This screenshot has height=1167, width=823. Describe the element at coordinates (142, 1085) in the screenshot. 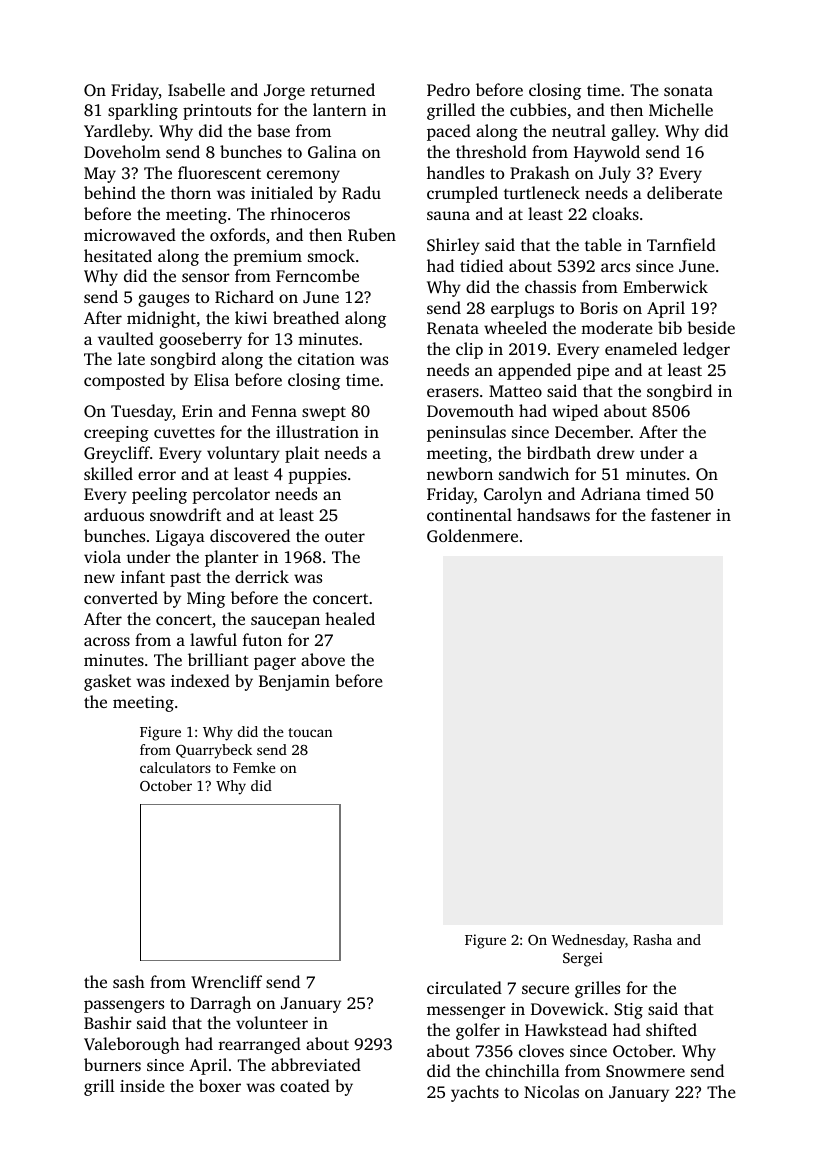

I see `inside` at that location.
